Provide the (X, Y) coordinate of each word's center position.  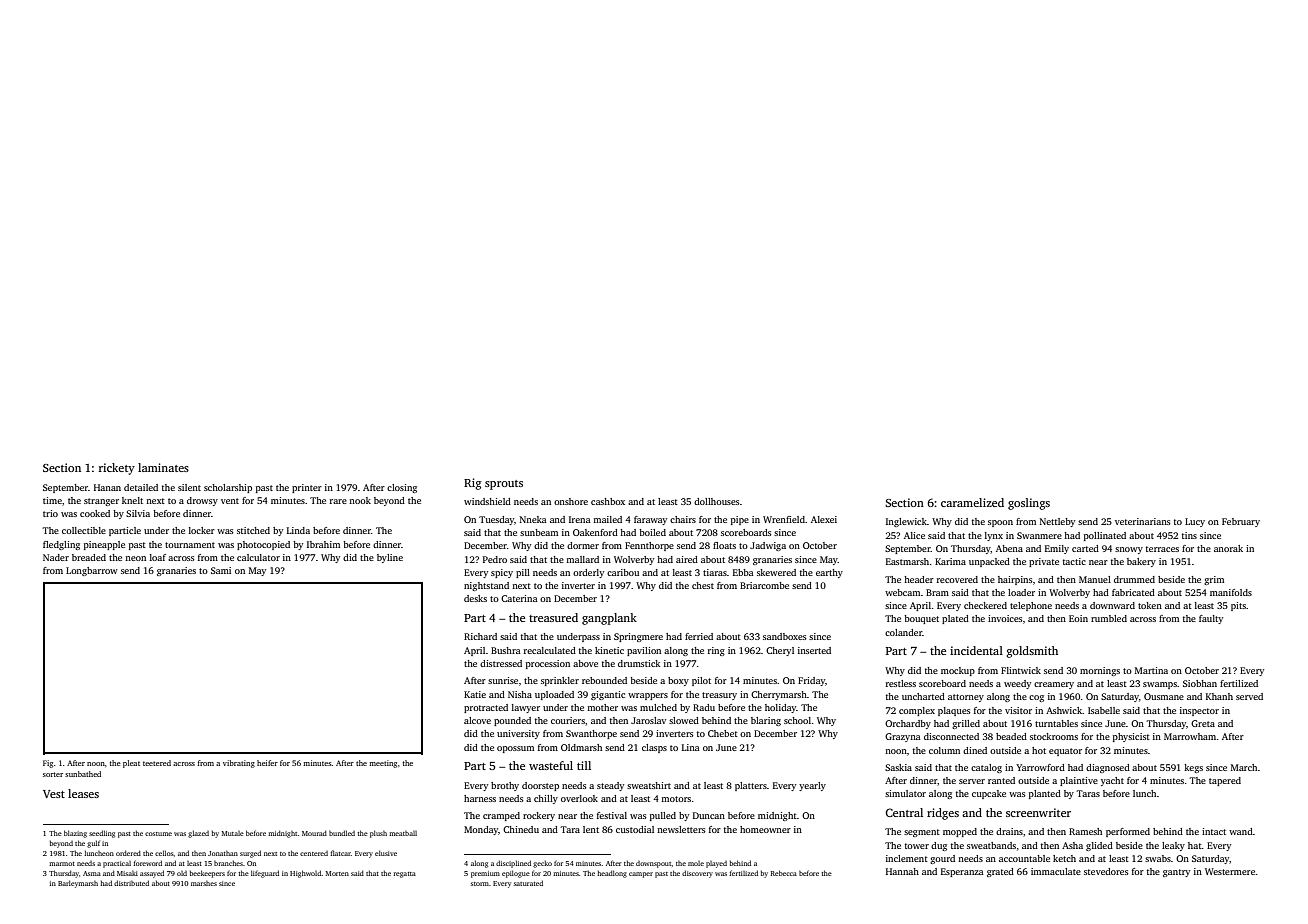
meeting (383, 764)
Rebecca (784, 873)
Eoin (1078, 618)
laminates (163, 467)
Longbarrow (92, 571)
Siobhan (1200, 683)
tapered (1225, 781)
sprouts (504, 485)
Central (904, 812)
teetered (157, 763)
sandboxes (785, 636)
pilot (701, 681)
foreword (147, 863)
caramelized (972, 502)
